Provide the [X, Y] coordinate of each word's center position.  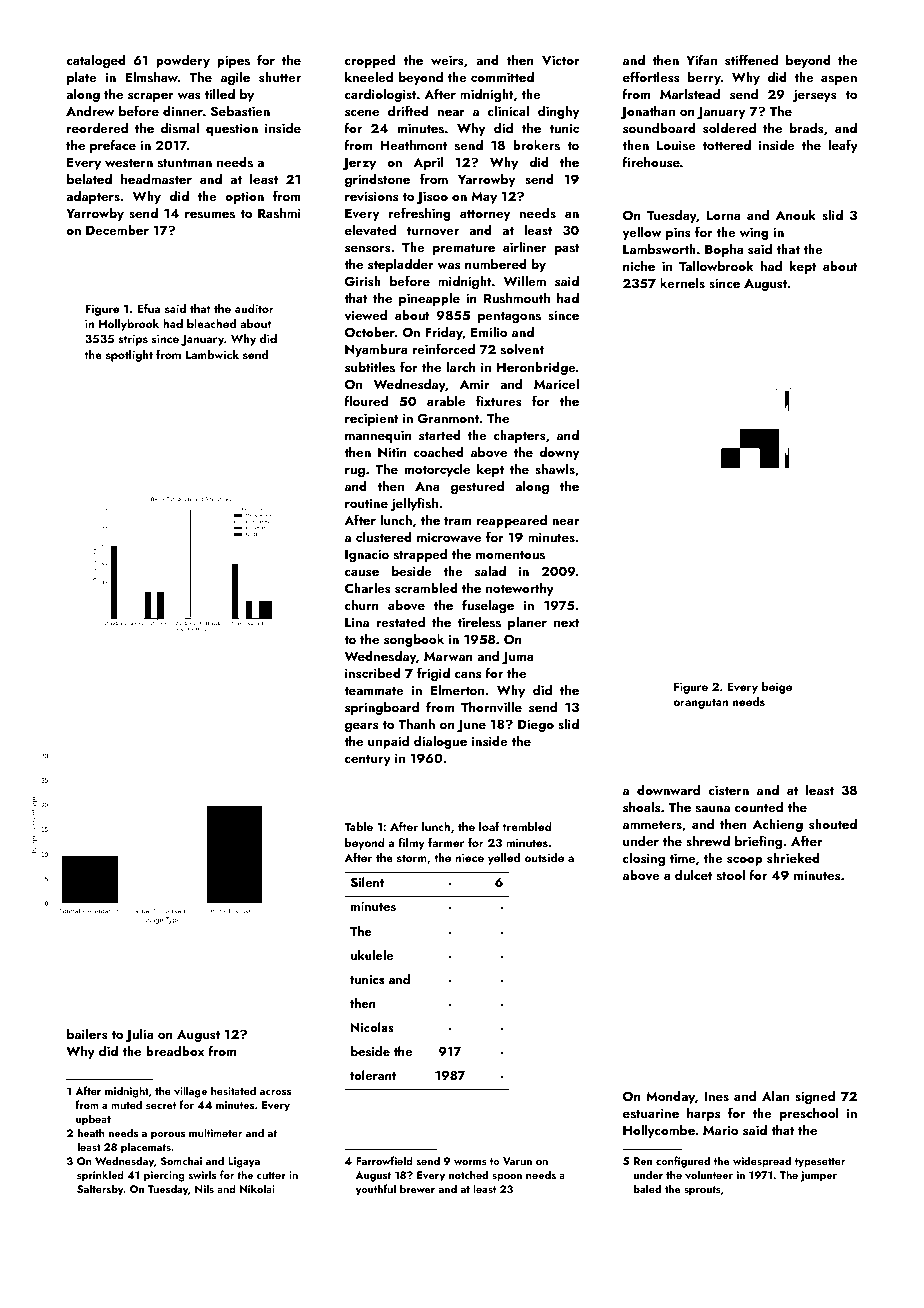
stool [731, 874]
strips [133, 340]
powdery [183, 61]
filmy [411, 843]
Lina [357, 622]
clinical [508, 110]
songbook [414, 640]
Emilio [489, 331]
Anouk [796, 214]
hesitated [233, 1090]
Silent [367, 882]
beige [777, 688]
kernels [682, 282]
